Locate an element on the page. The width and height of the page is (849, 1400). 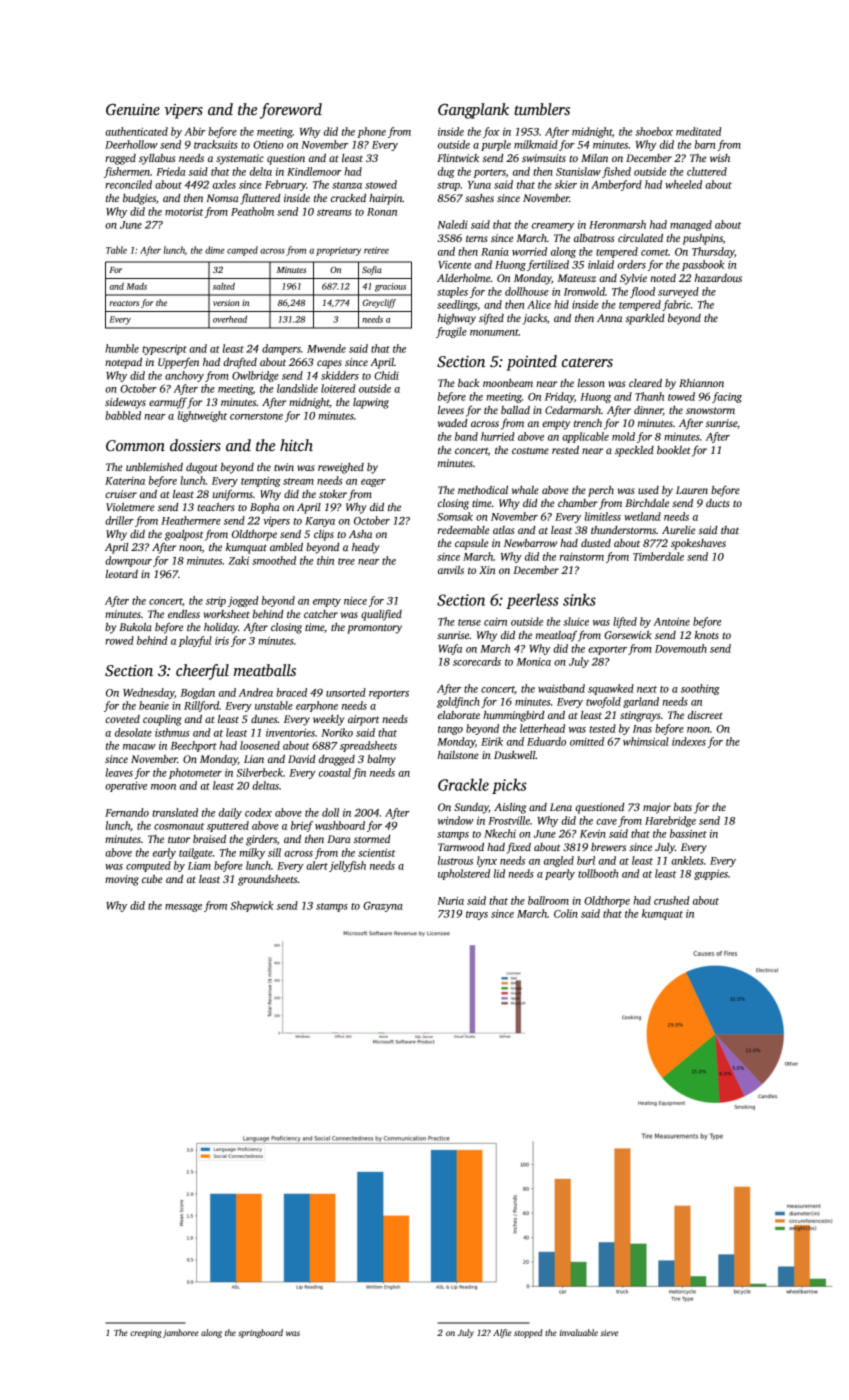
Vicente is located at coordinates (454, 265).
